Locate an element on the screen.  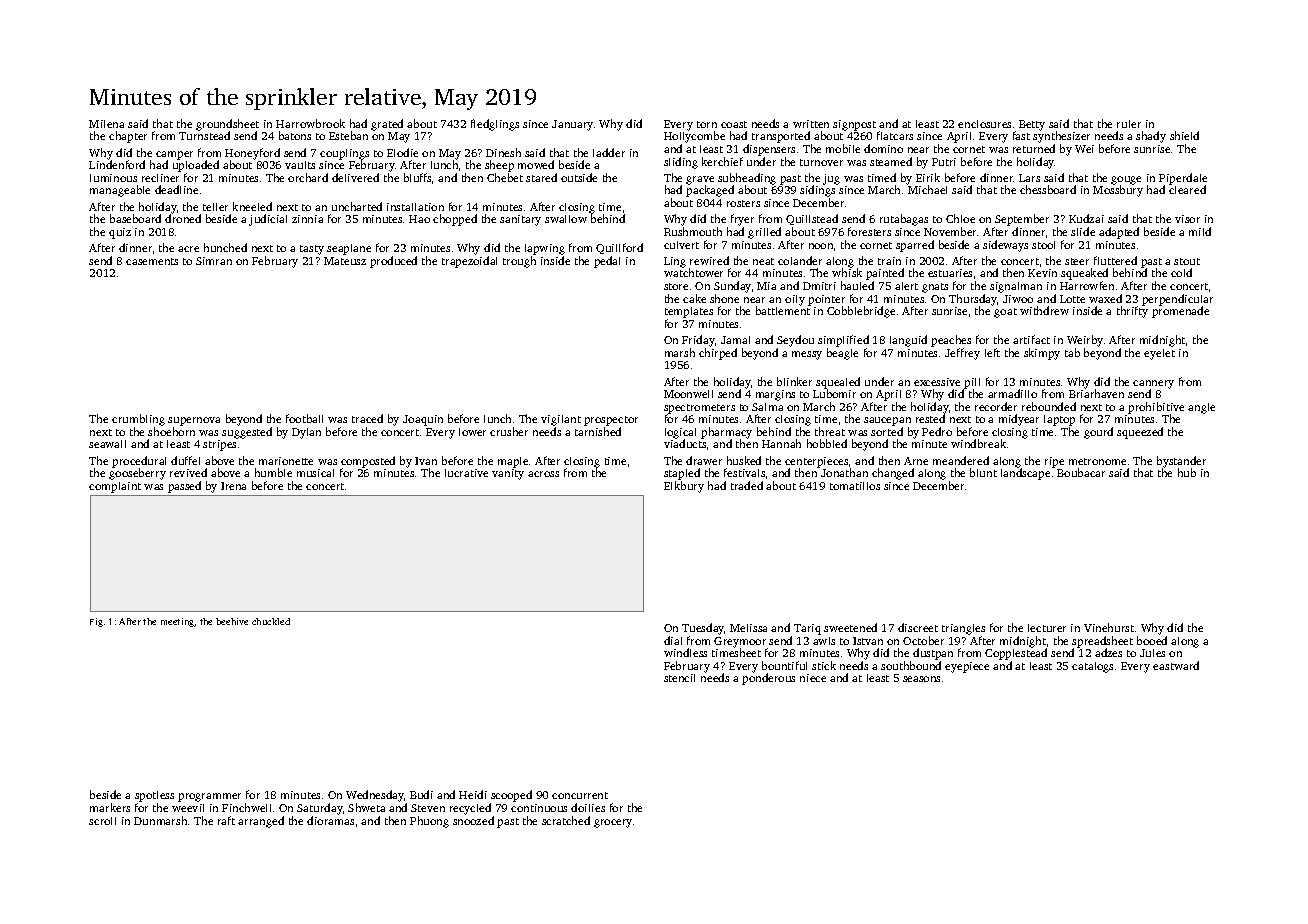
lecturer is located at coordinates (1047, 628).
